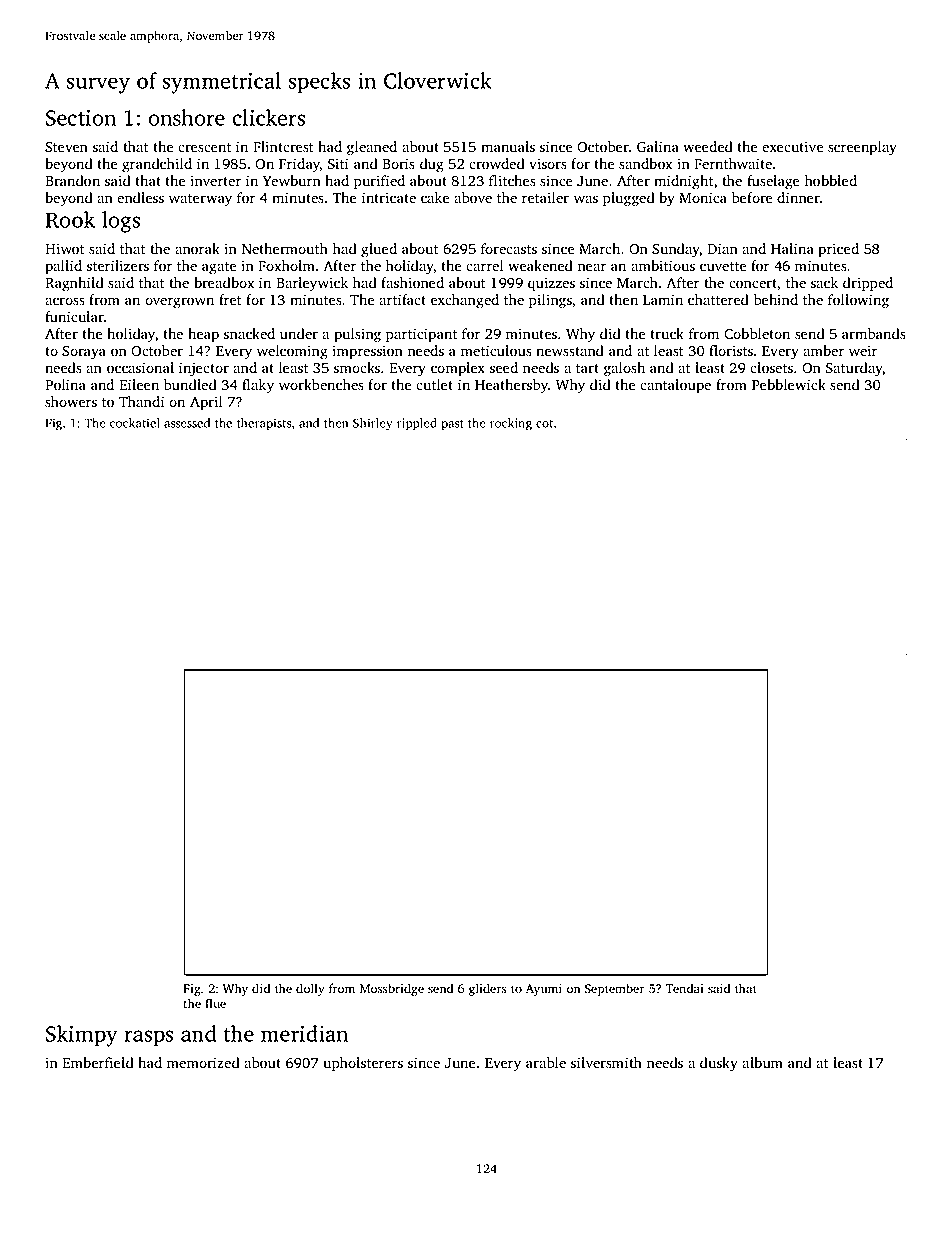 This image has width=952, height=1233. What do you see at coordinates (546, 1062) in the image?
I see `arable` at bounding box center [546, 1062].
